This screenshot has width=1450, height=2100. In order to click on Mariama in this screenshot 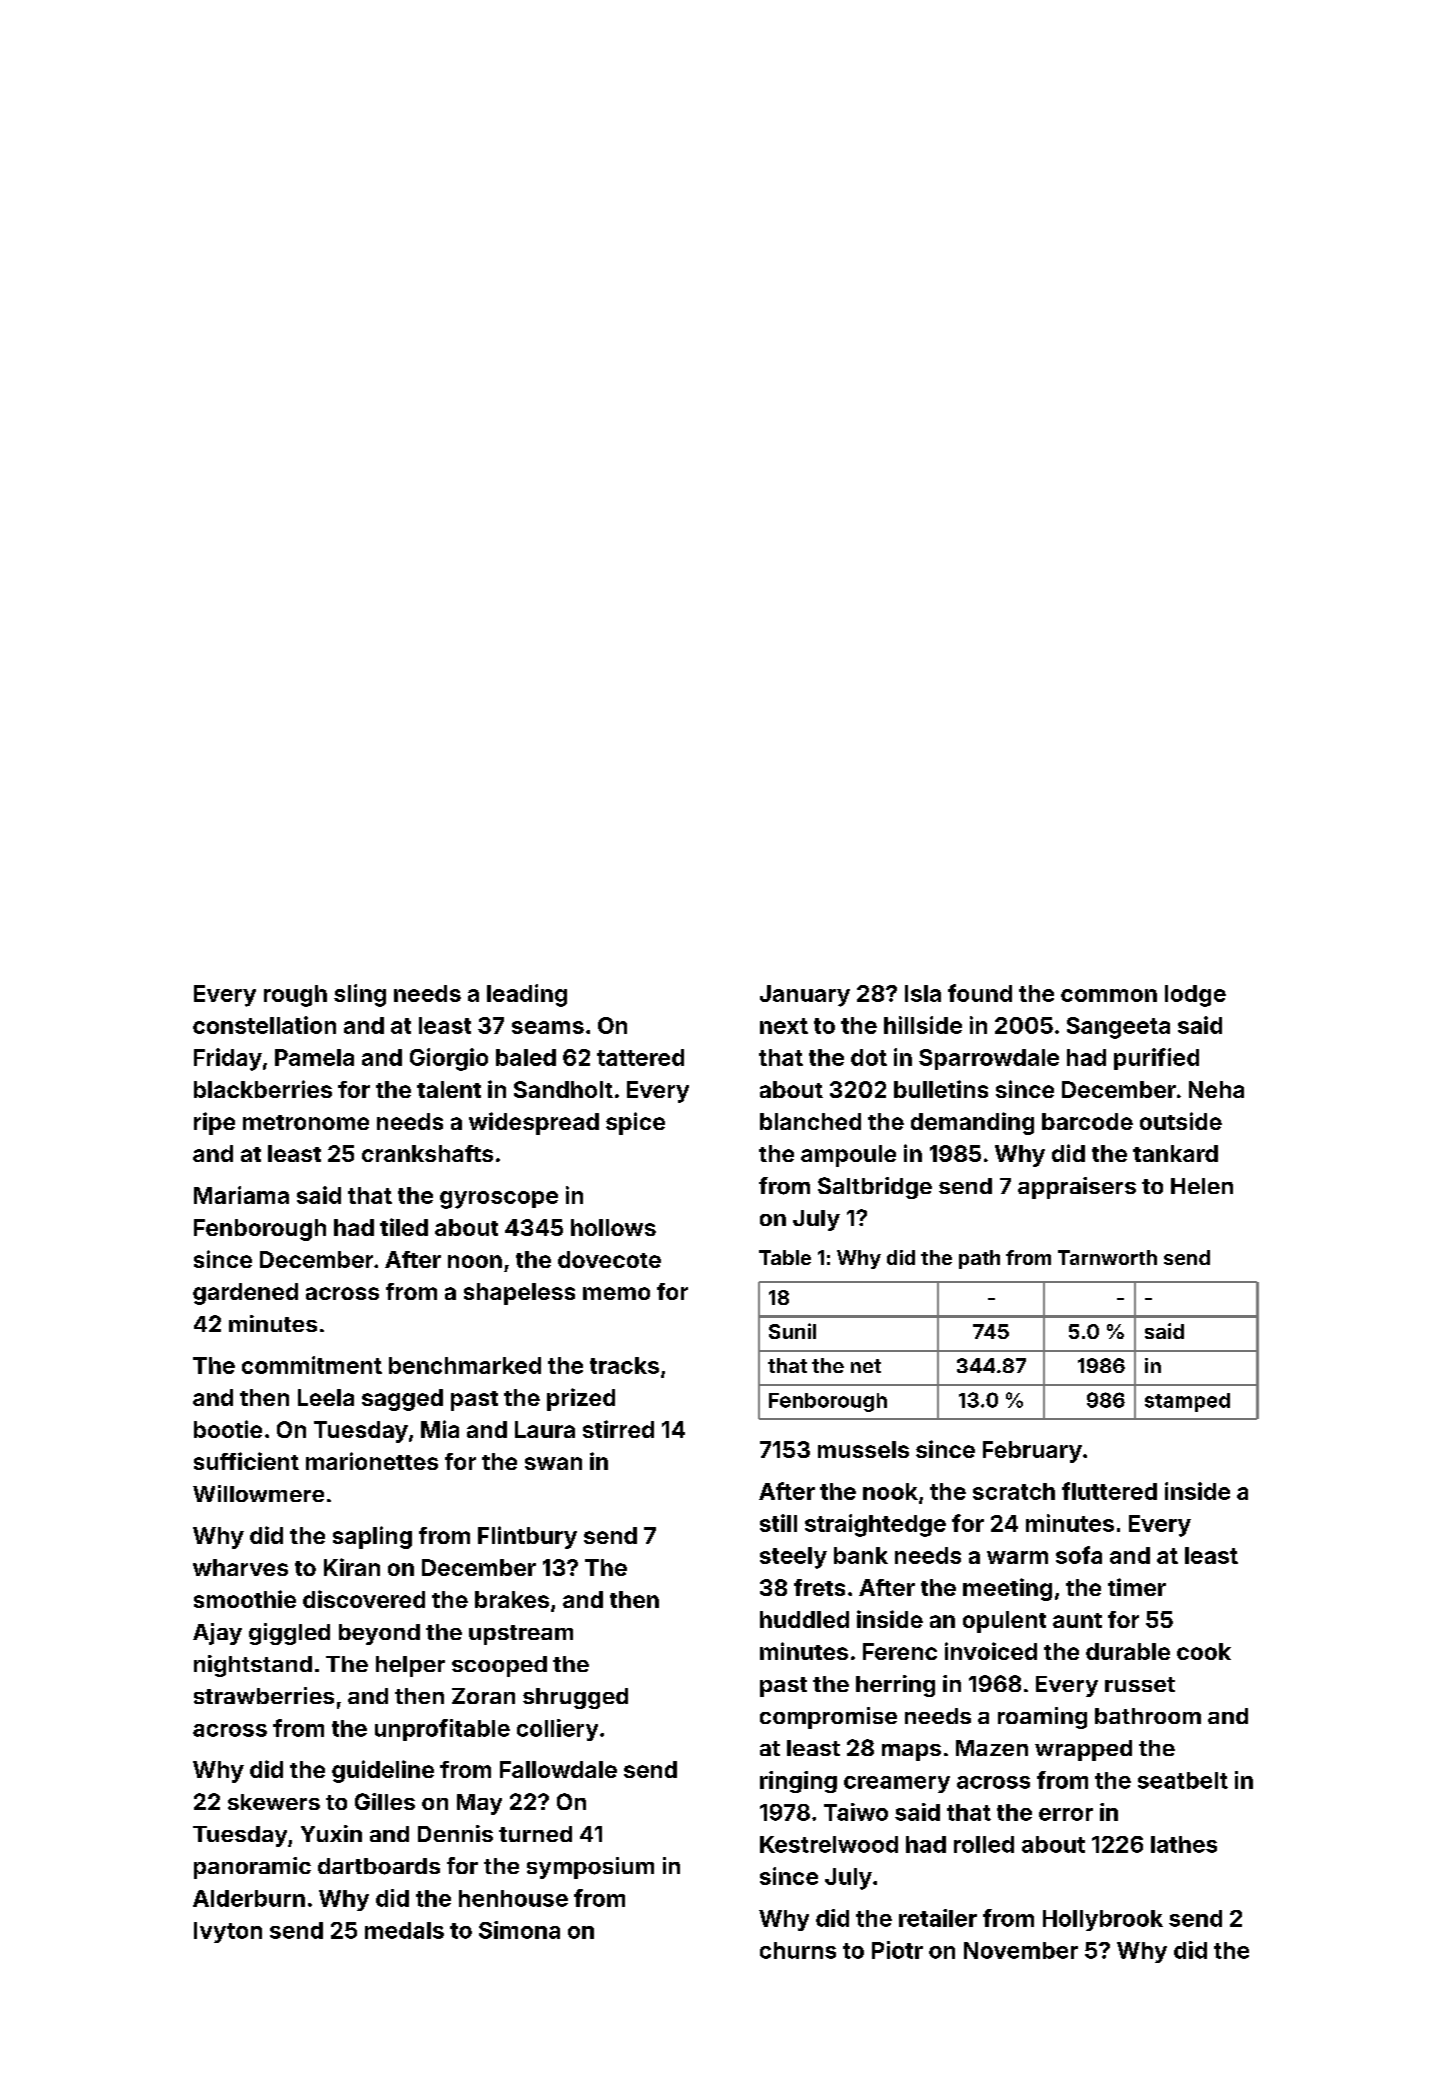, I will do `click(241, 1195)`.
